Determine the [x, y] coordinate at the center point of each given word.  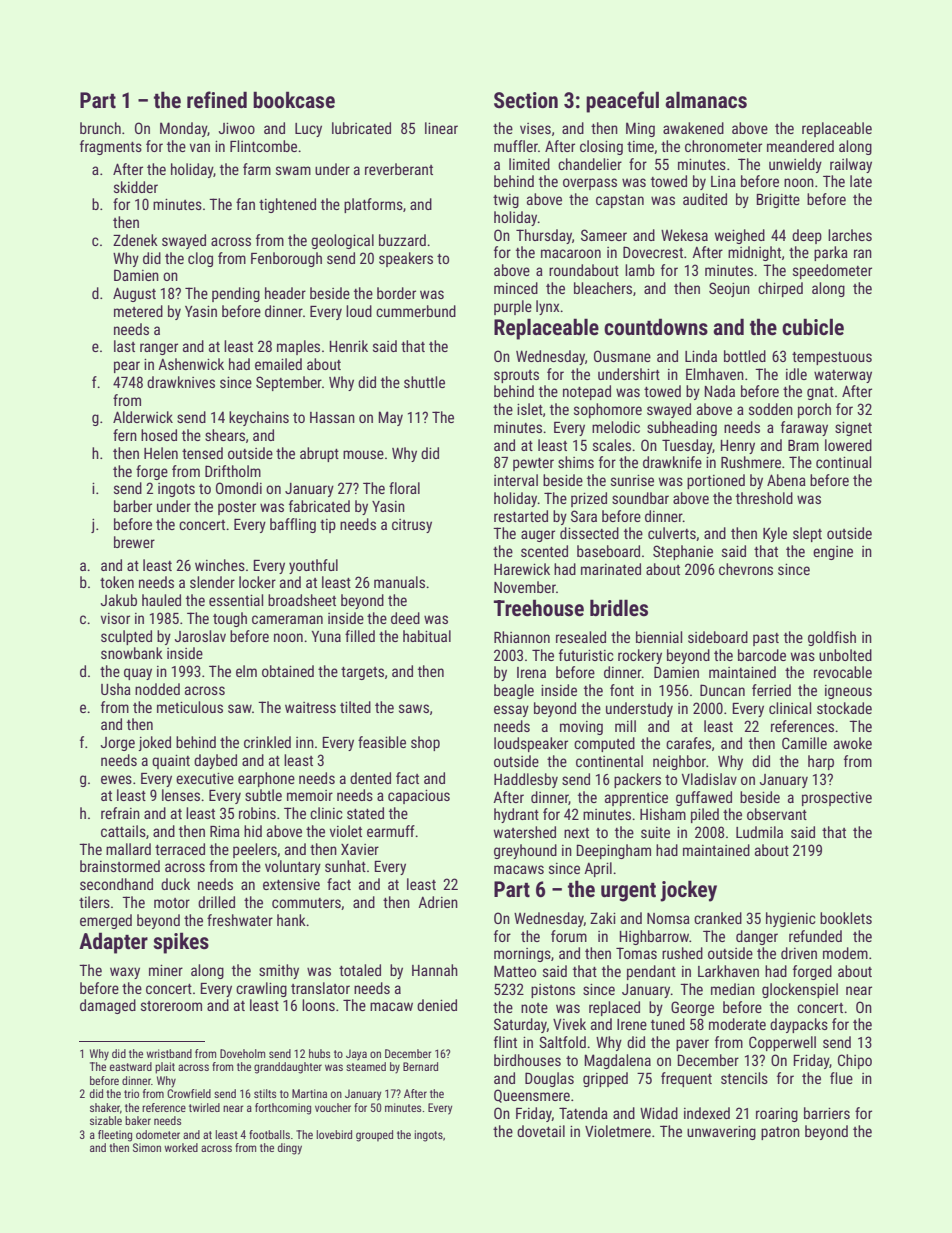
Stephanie [683, 552]
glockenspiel [800, 990]
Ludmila [759, 832]
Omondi [239, 488]
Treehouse [539, 608]
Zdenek [135, 240]
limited [529, 164]
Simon [147, 1147]
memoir [310, 795]
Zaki [603, 918]
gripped [605, 1079]
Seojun [729, 289]
